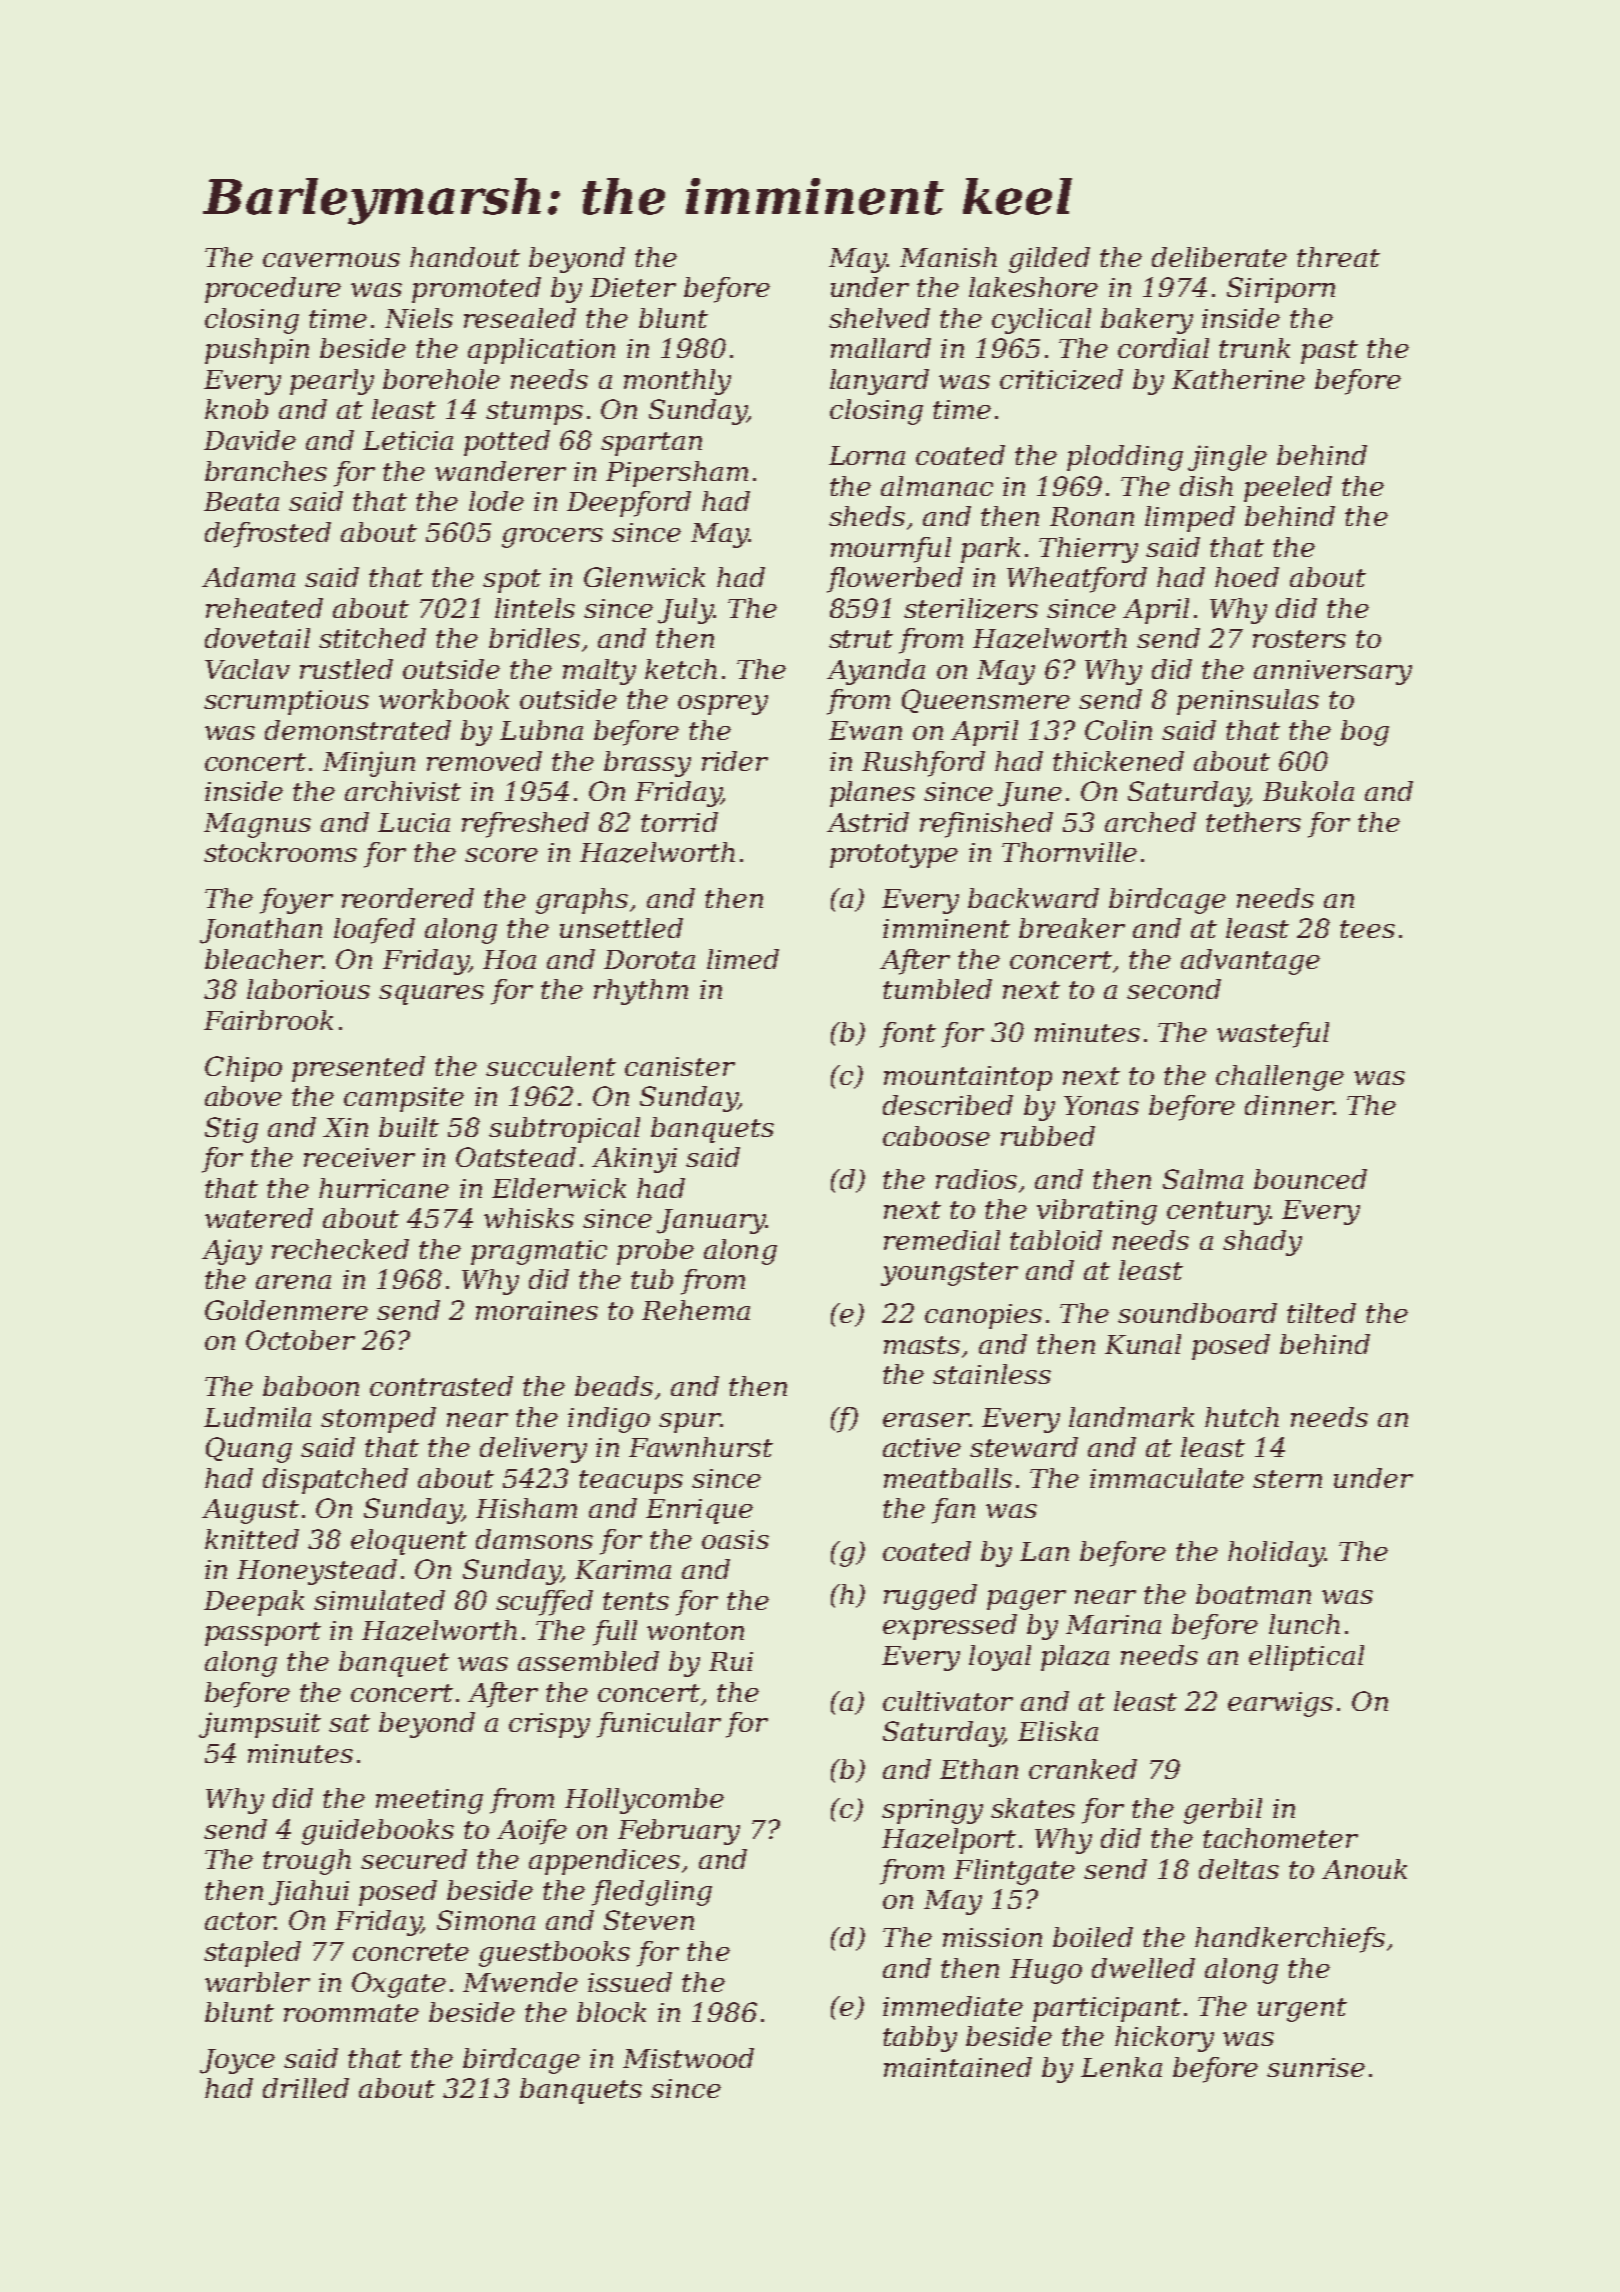 This screenshot has height=2292, width=1620. I want to click on Jonathan, so click(261, 931).
